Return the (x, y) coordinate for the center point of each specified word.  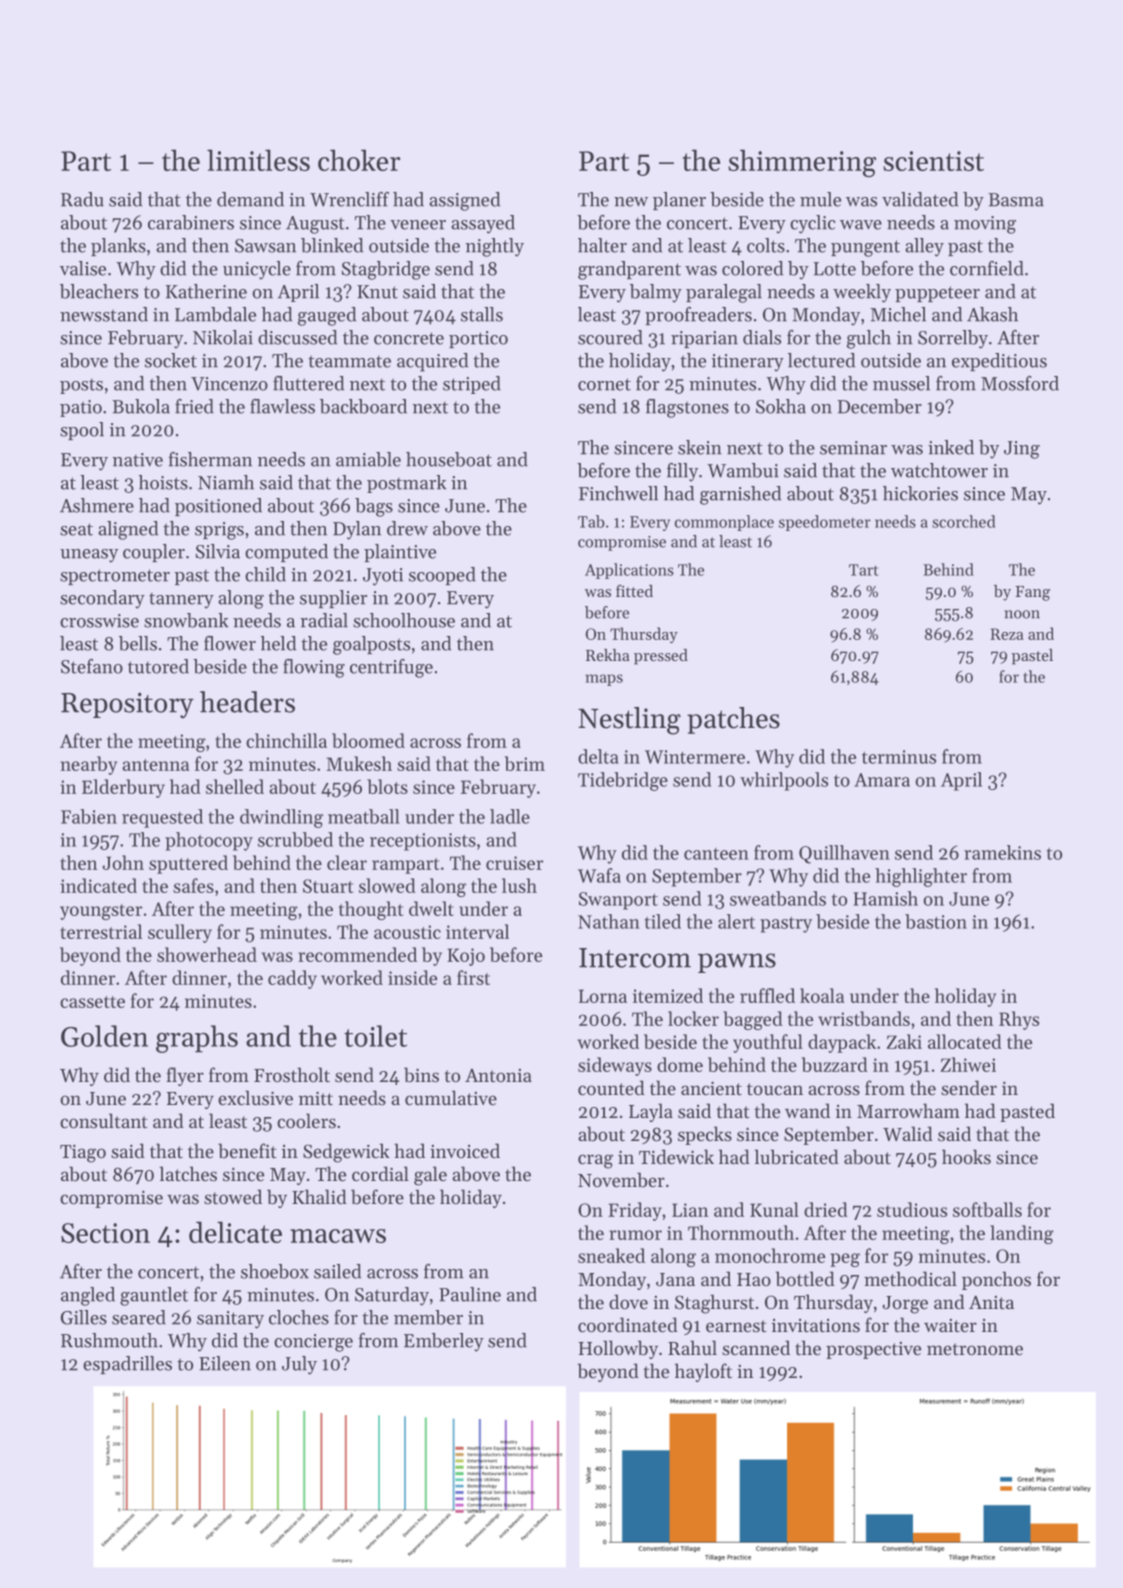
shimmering (802, 163)
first (473, 977)
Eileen (225, 1363)
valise (83, 268)
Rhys (1019, 1020)
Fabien (89, 816)
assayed (483, 224)
